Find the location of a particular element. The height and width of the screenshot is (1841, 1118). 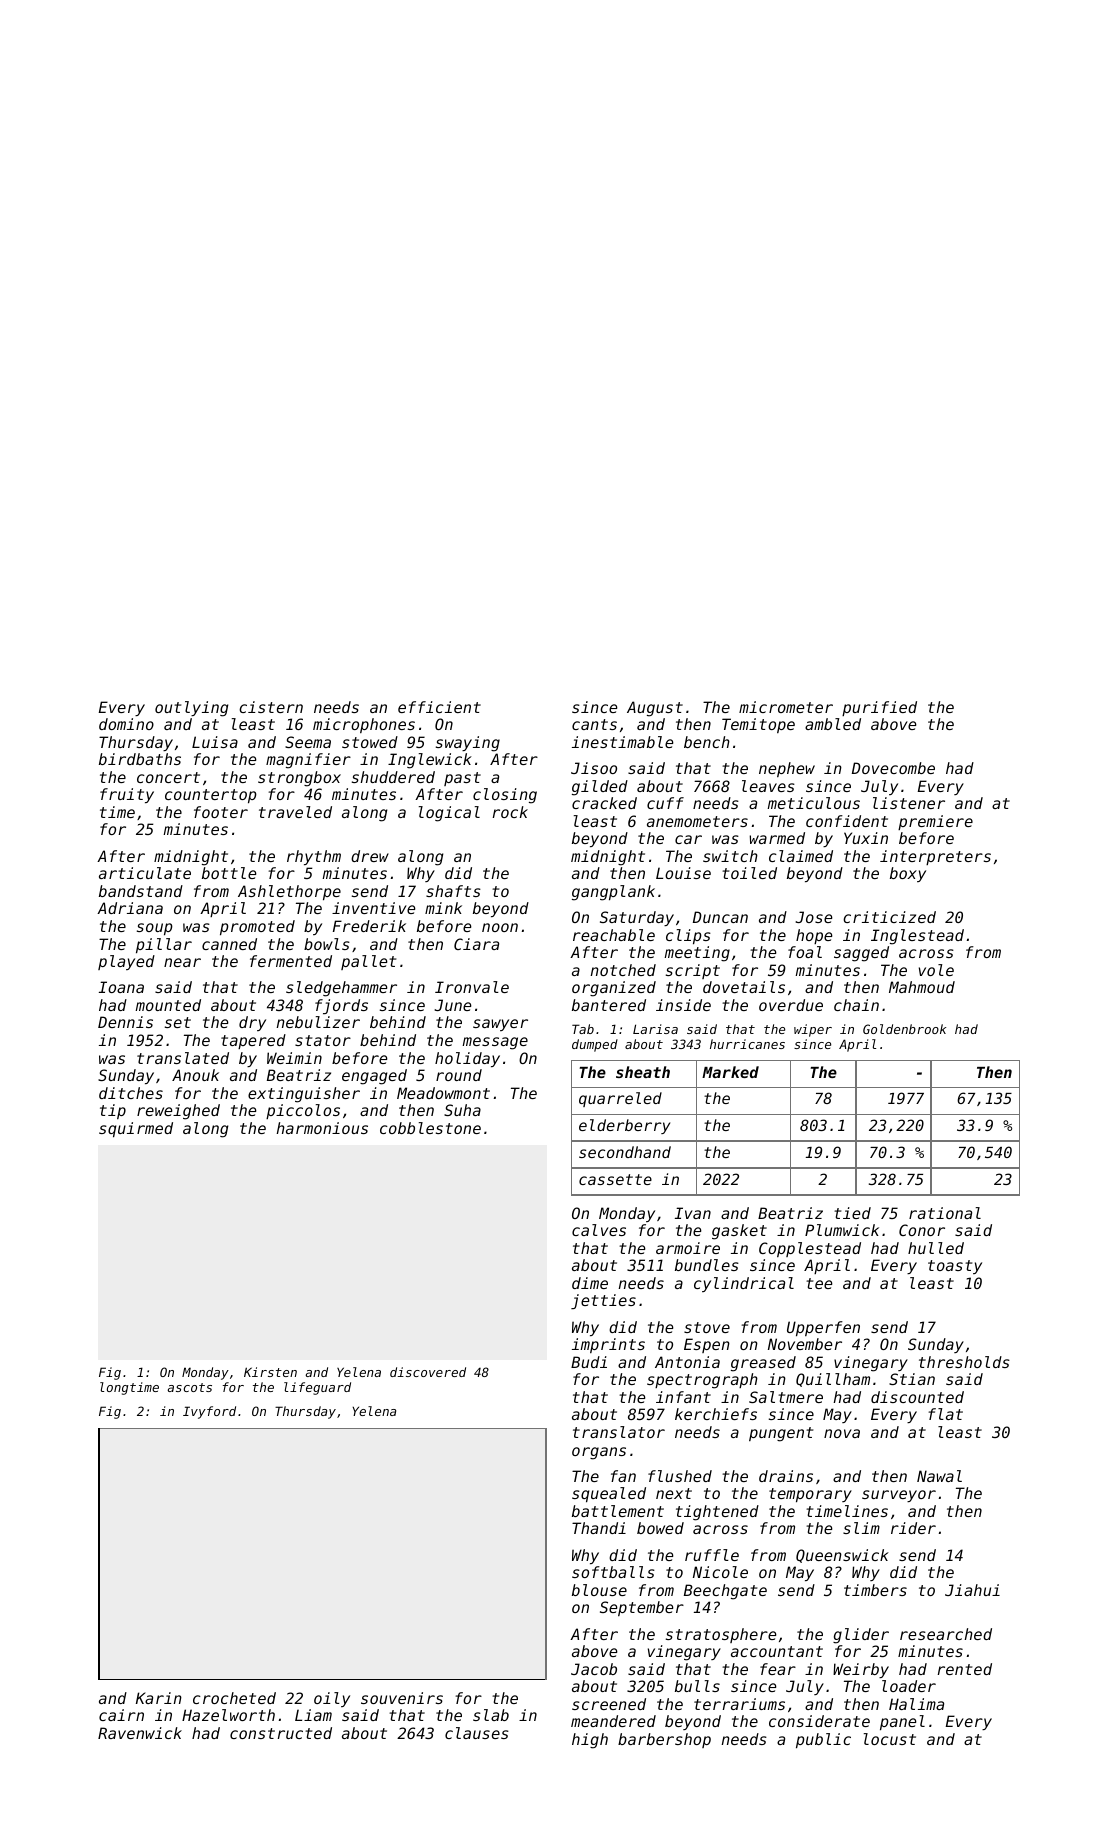

calves is located at coordinates (599, 1230).
